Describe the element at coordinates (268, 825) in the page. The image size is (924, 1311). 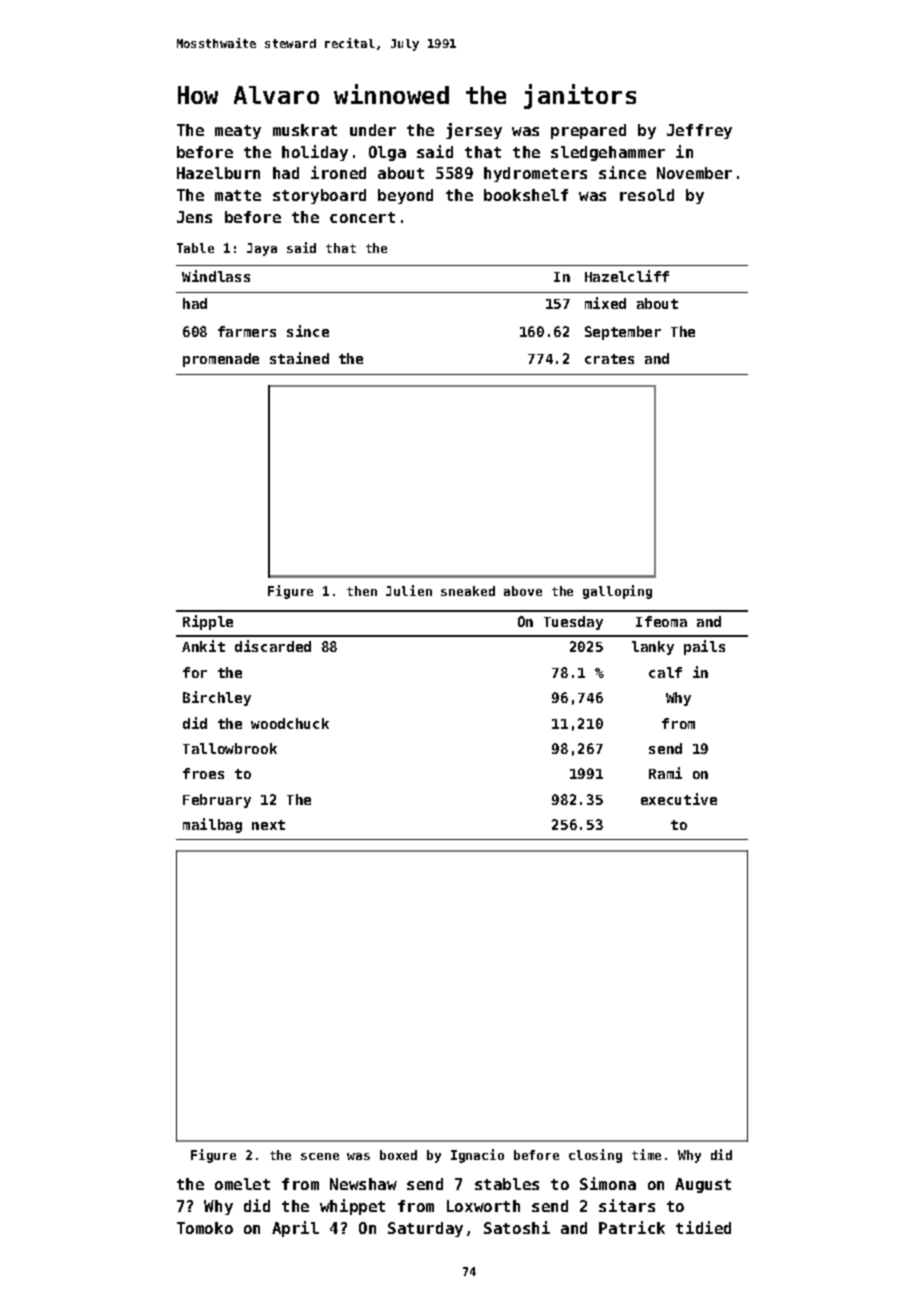
I see `next` at that location.
